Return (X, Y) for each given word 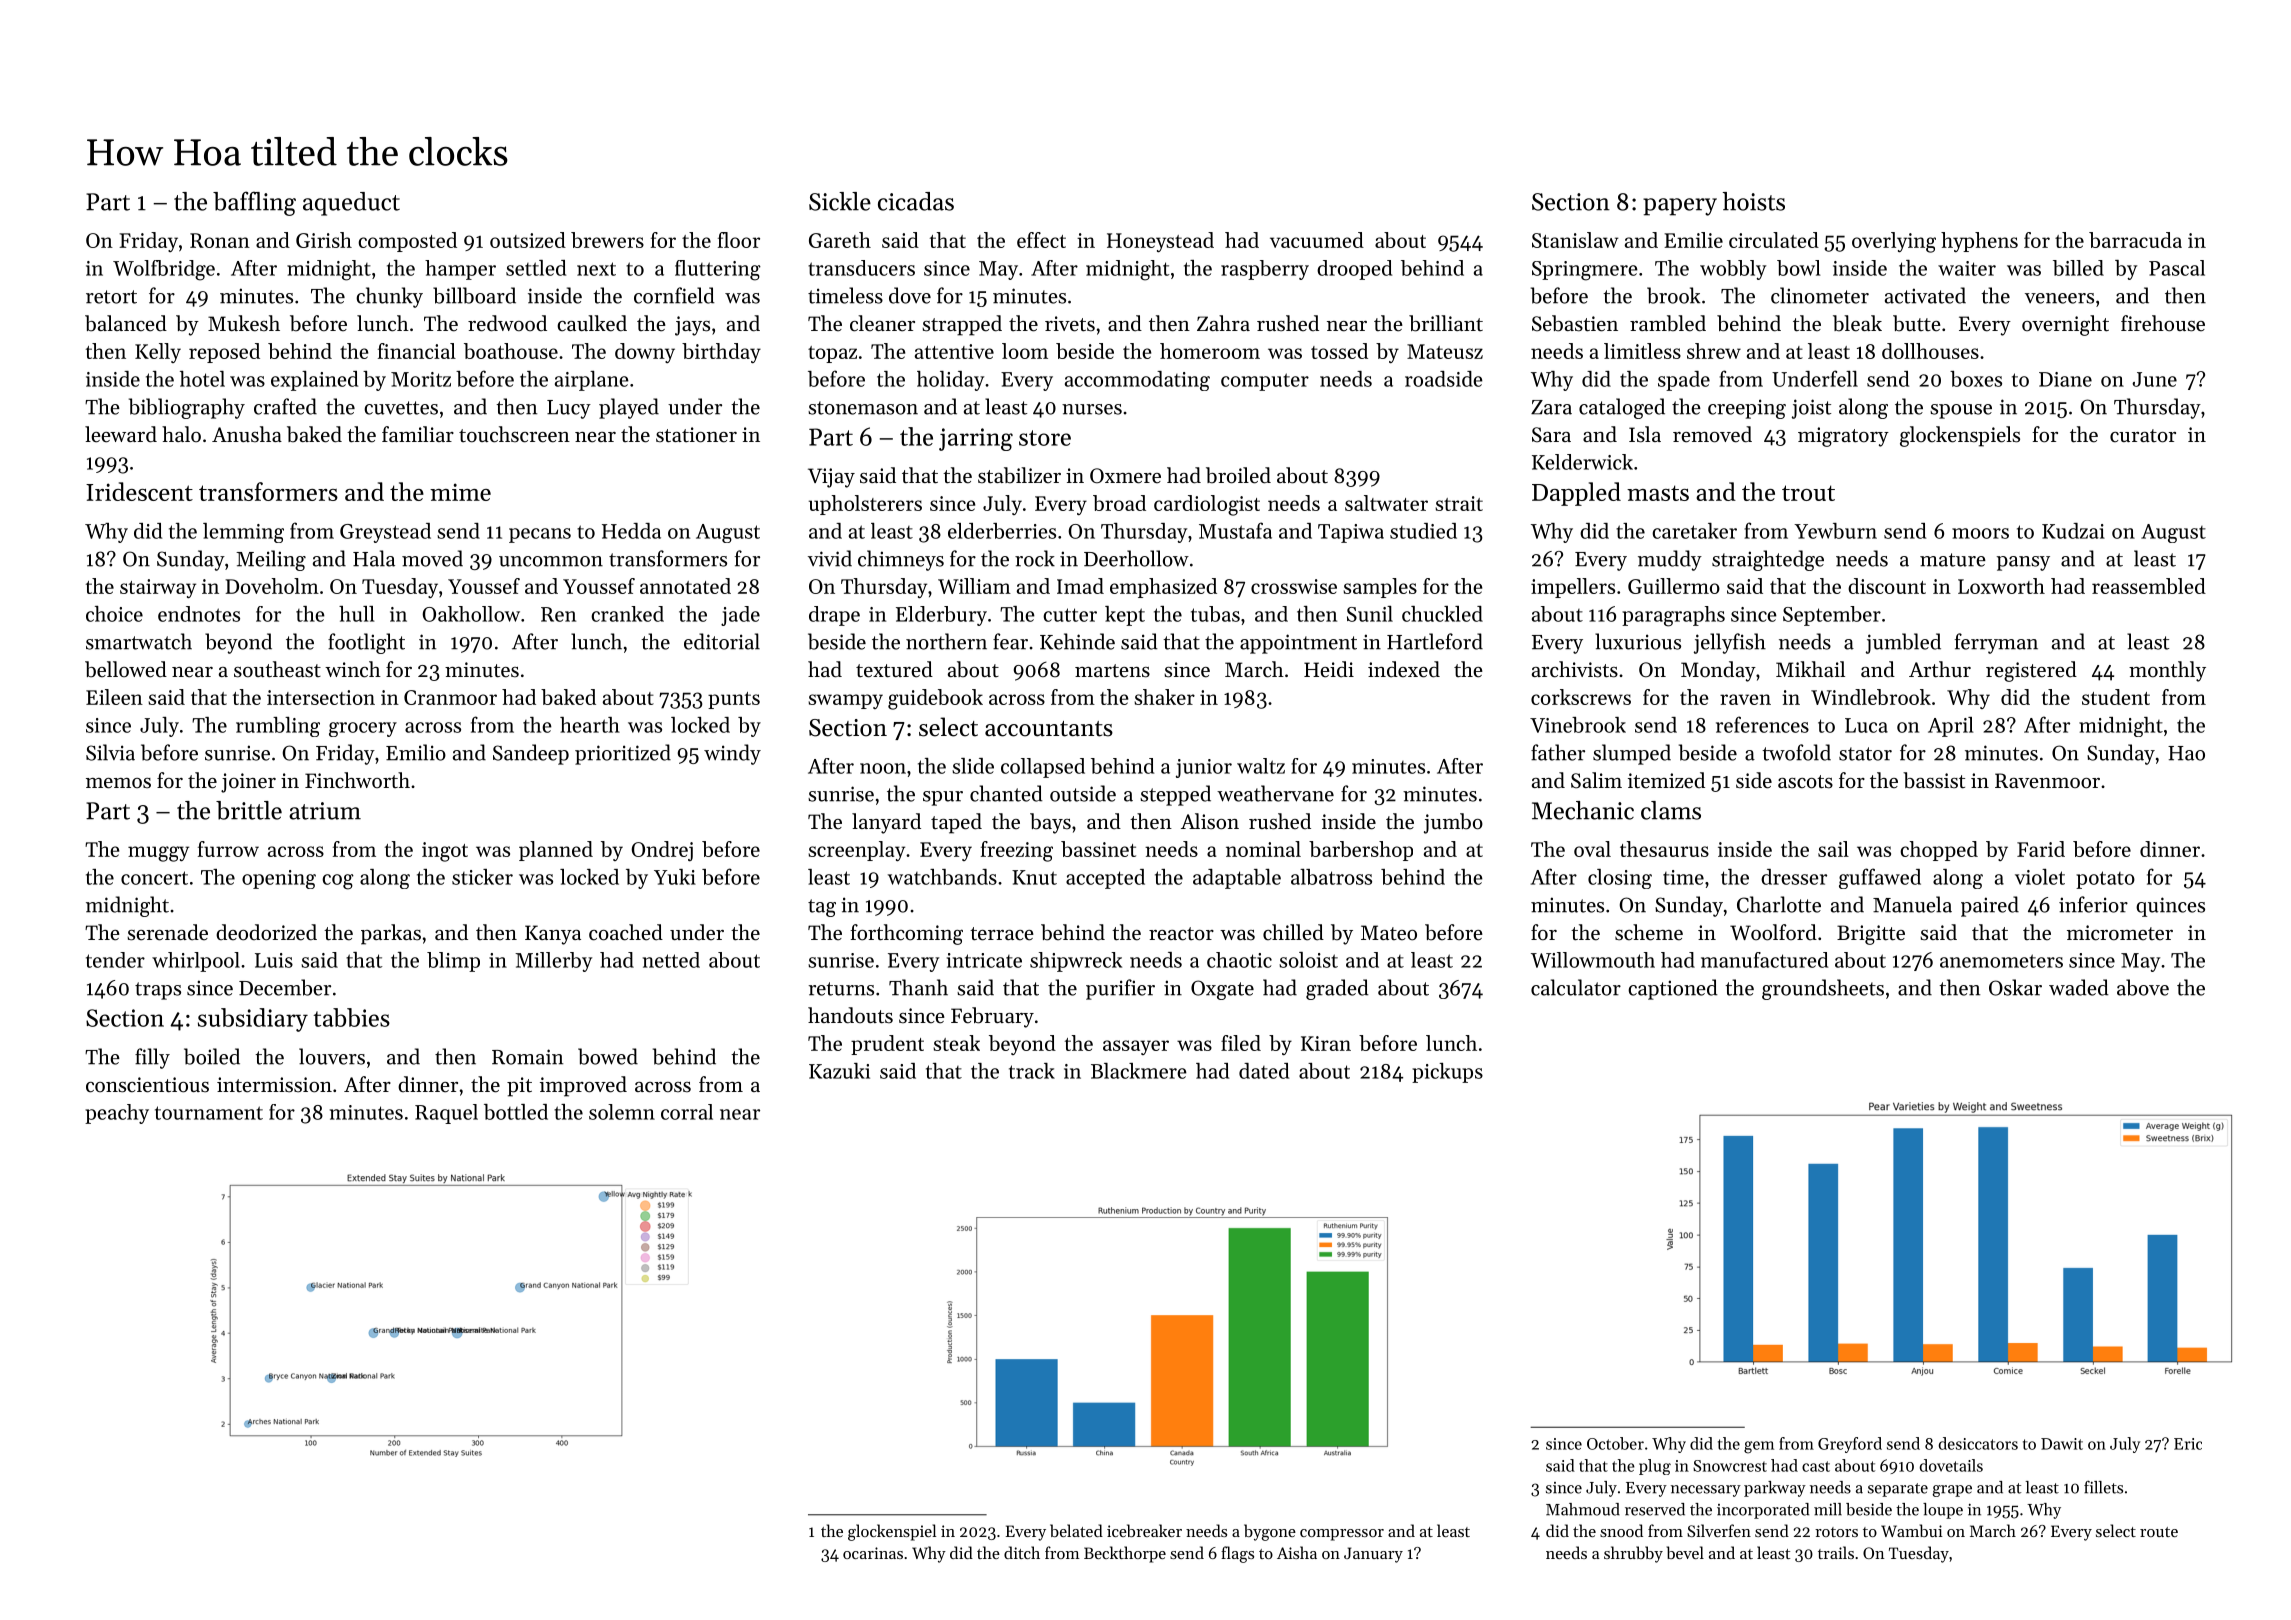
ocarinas (873, 1553)
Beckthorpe (1125, 1554)
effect (1041, 240)
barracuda (2135, 240)
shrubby (1633, 1554)
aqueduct (351, 204)
